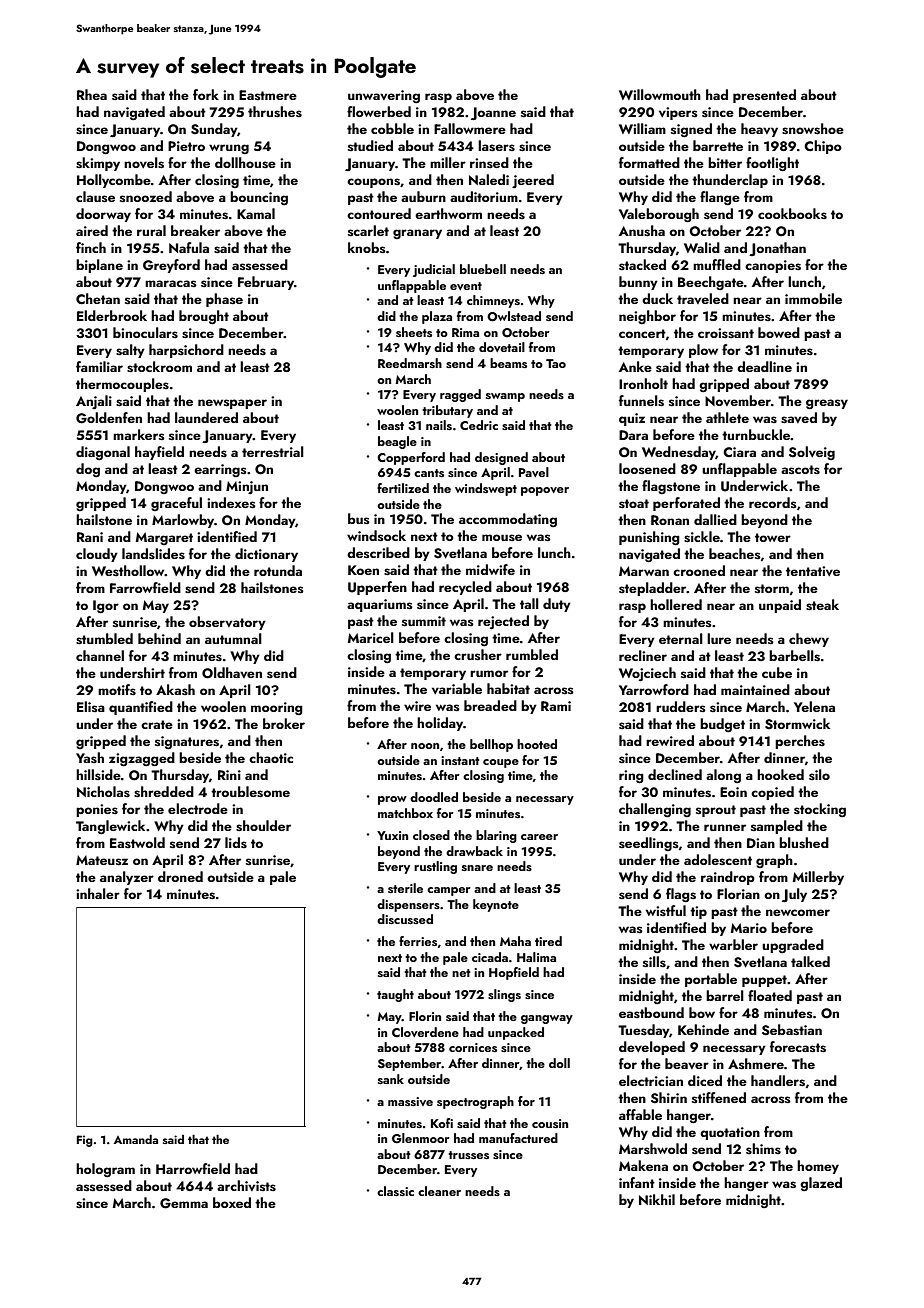  I want to click on fork, so click(206, 94).
